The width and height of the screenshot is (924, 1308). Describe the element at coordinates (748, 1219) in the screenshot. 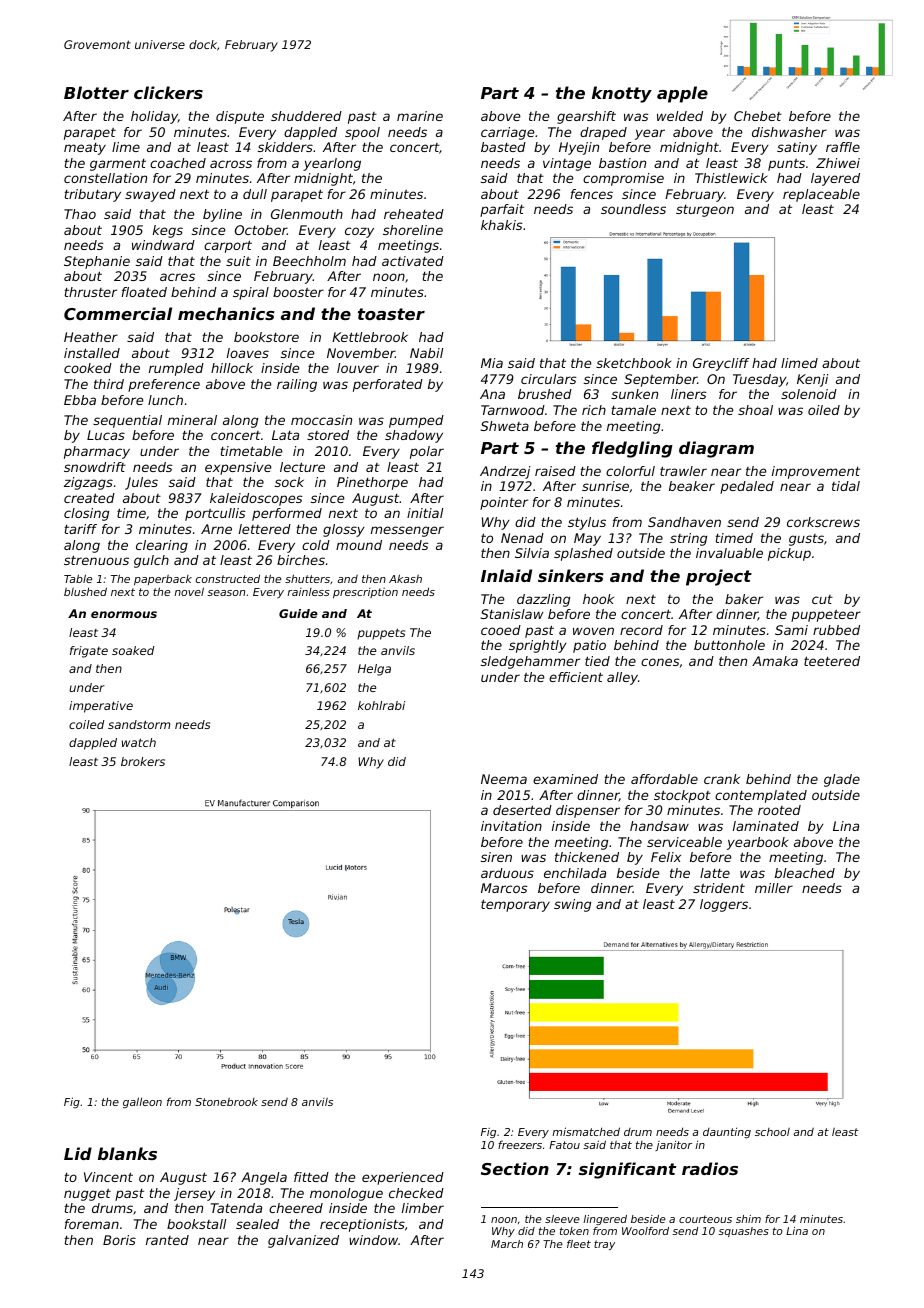

I see `shim` at that location.
